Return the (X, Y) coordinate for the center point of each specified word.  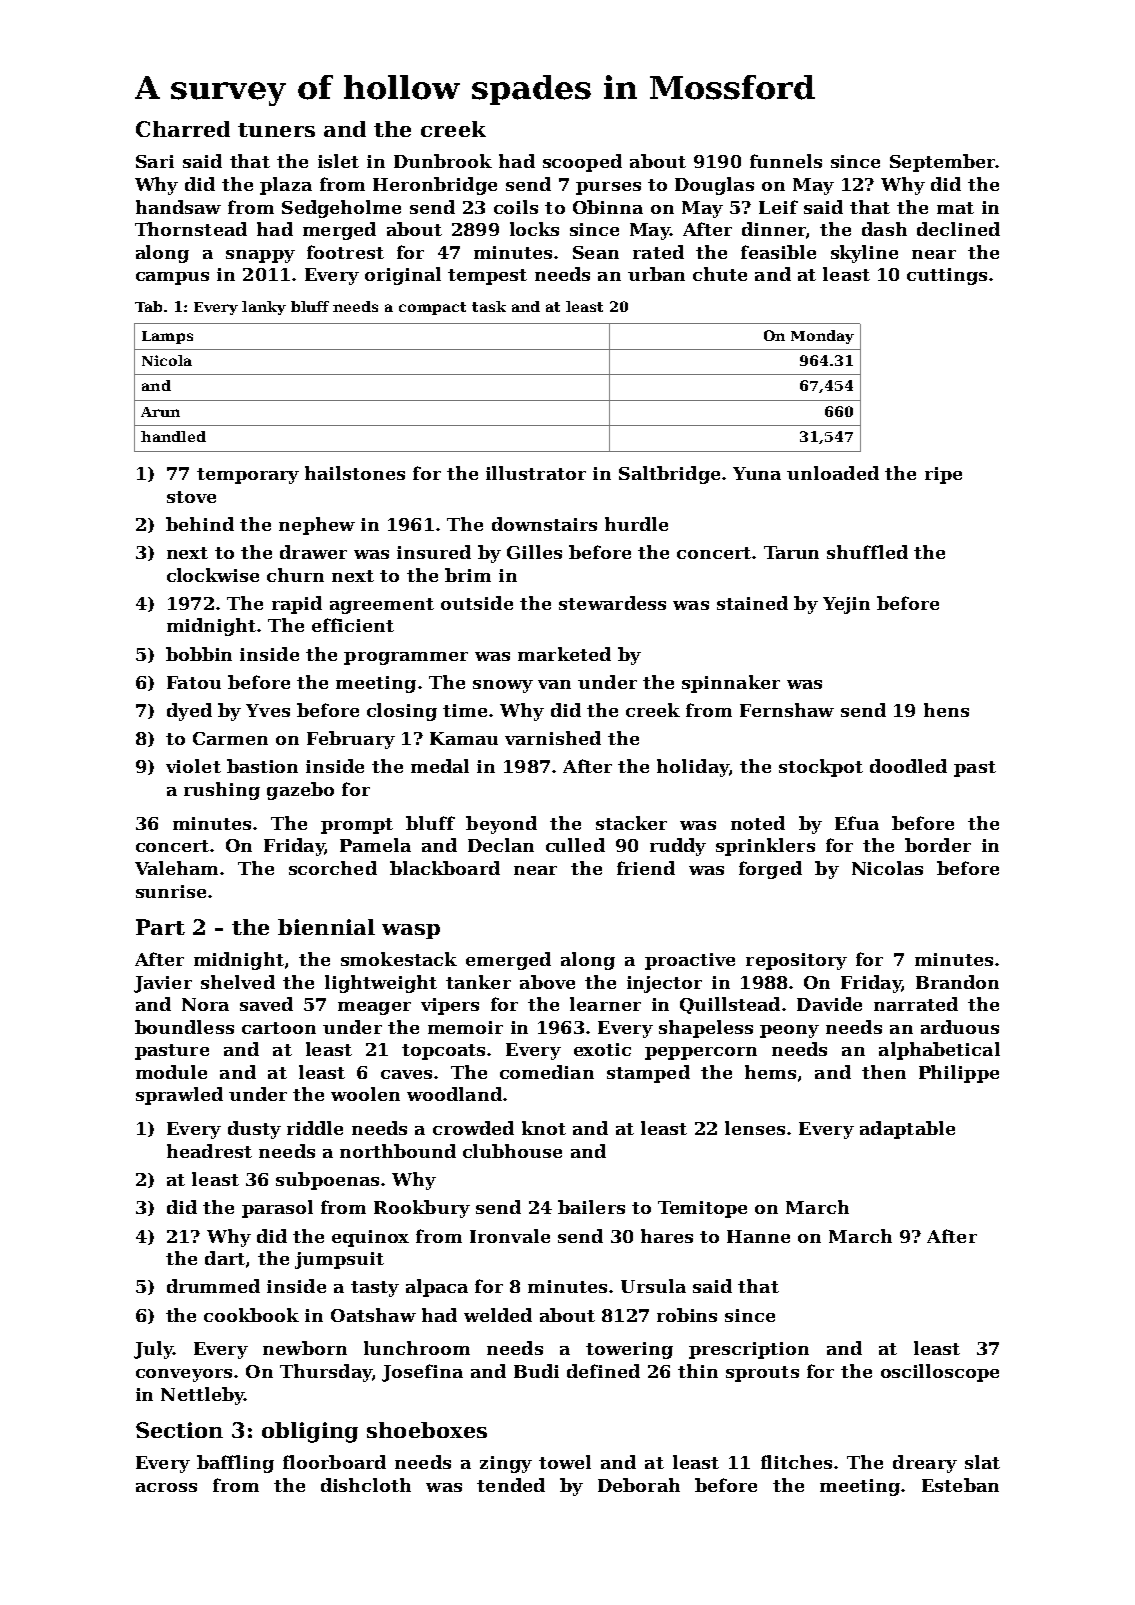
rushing (222, 791)
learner (605, 1004)
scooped (582, 163)
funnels (786, 161)
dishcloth (366, 1485)
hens (946, 710)
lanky (264, 308)
